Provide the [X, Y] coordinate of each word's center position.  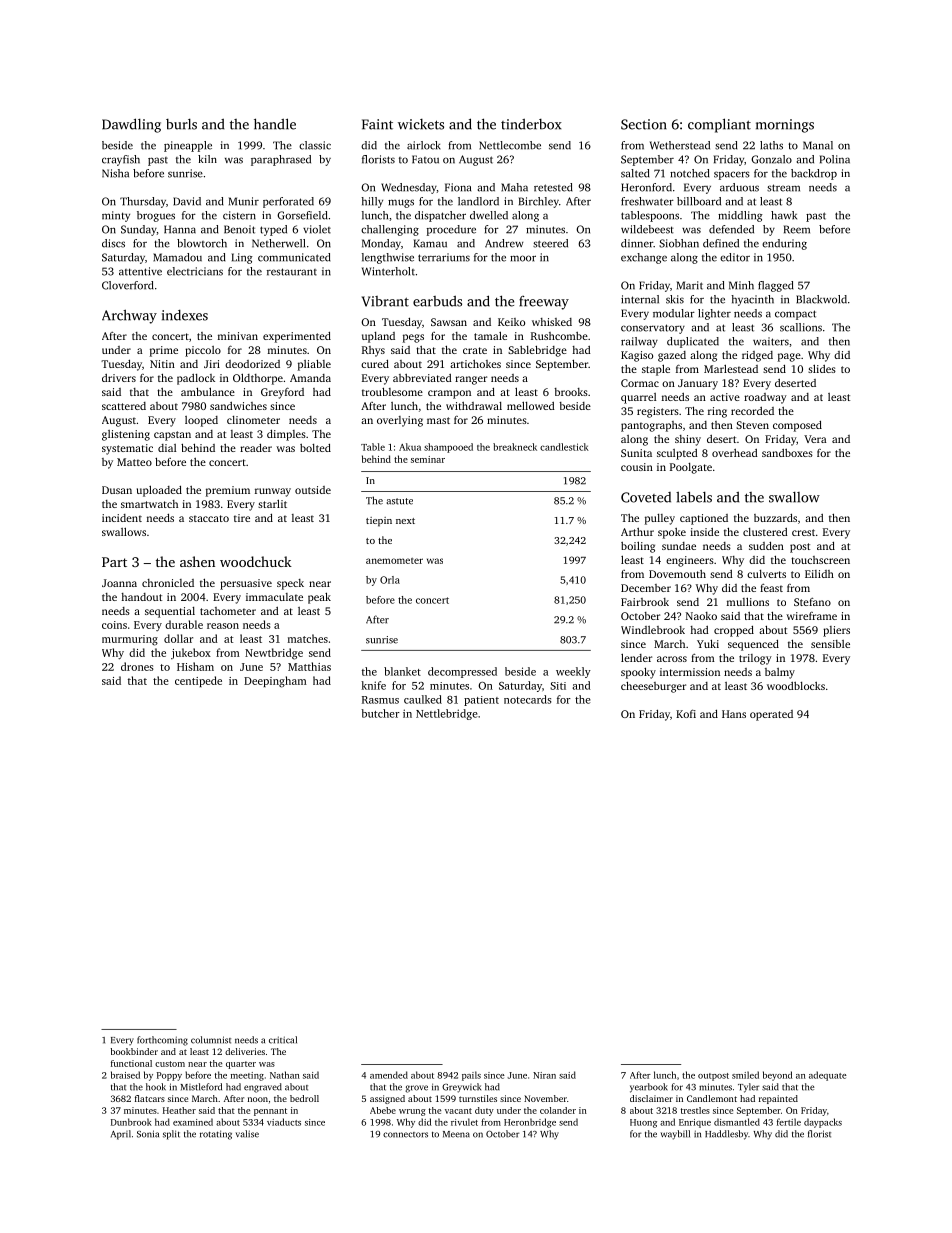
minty [116, 216]
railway [639, 342]
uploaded [159, 491]
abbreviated [422, 378]
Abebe [383, 1110]
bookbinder [134, 1051]
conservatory [653, 329]
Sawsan [449, 322]
